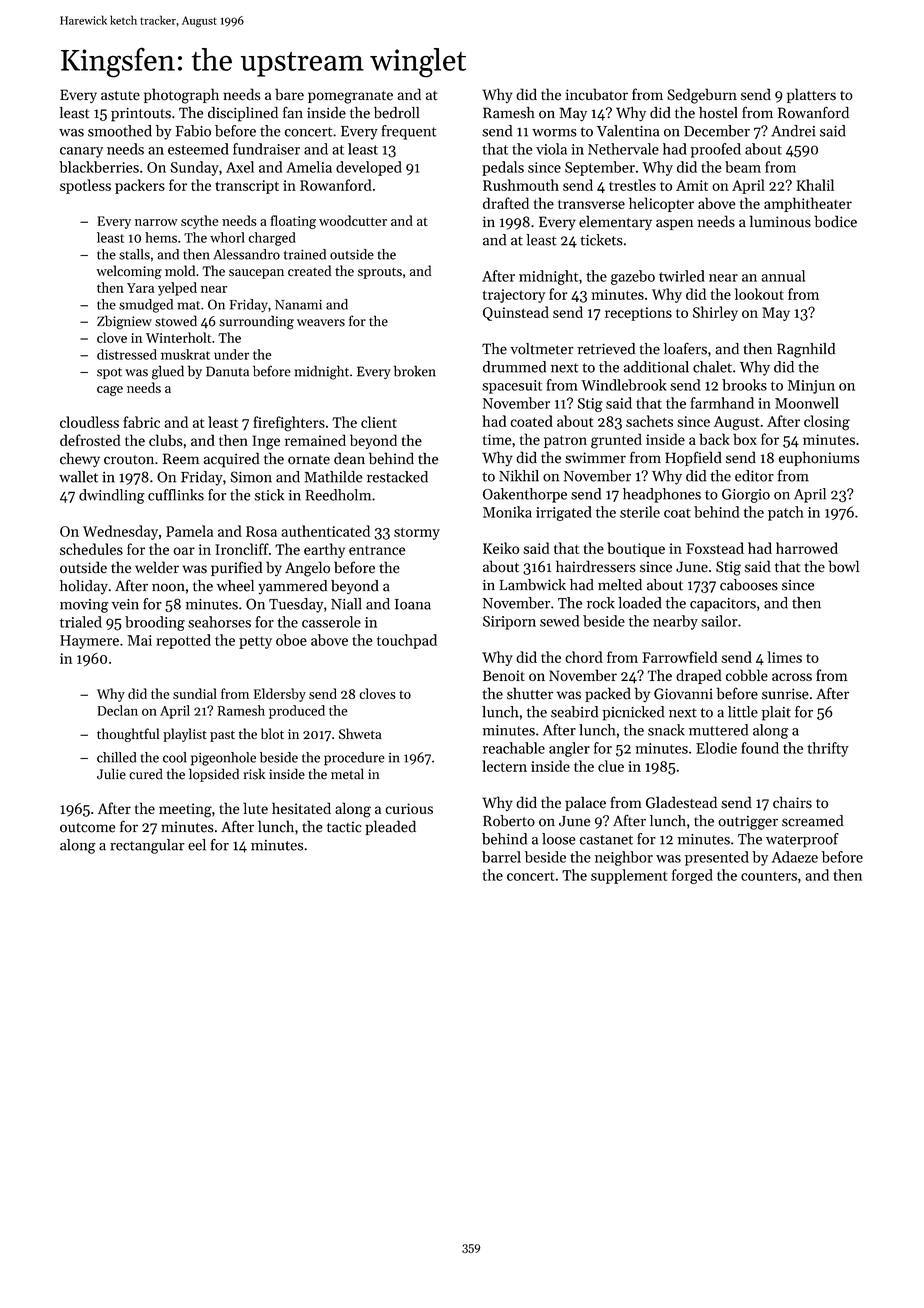 Image resolution: width=924 pixels, height=1308 pixels. What do you see at coordinates (783, 276) in the screenshot?
I see `annual` at bounding box center [783, 276].
